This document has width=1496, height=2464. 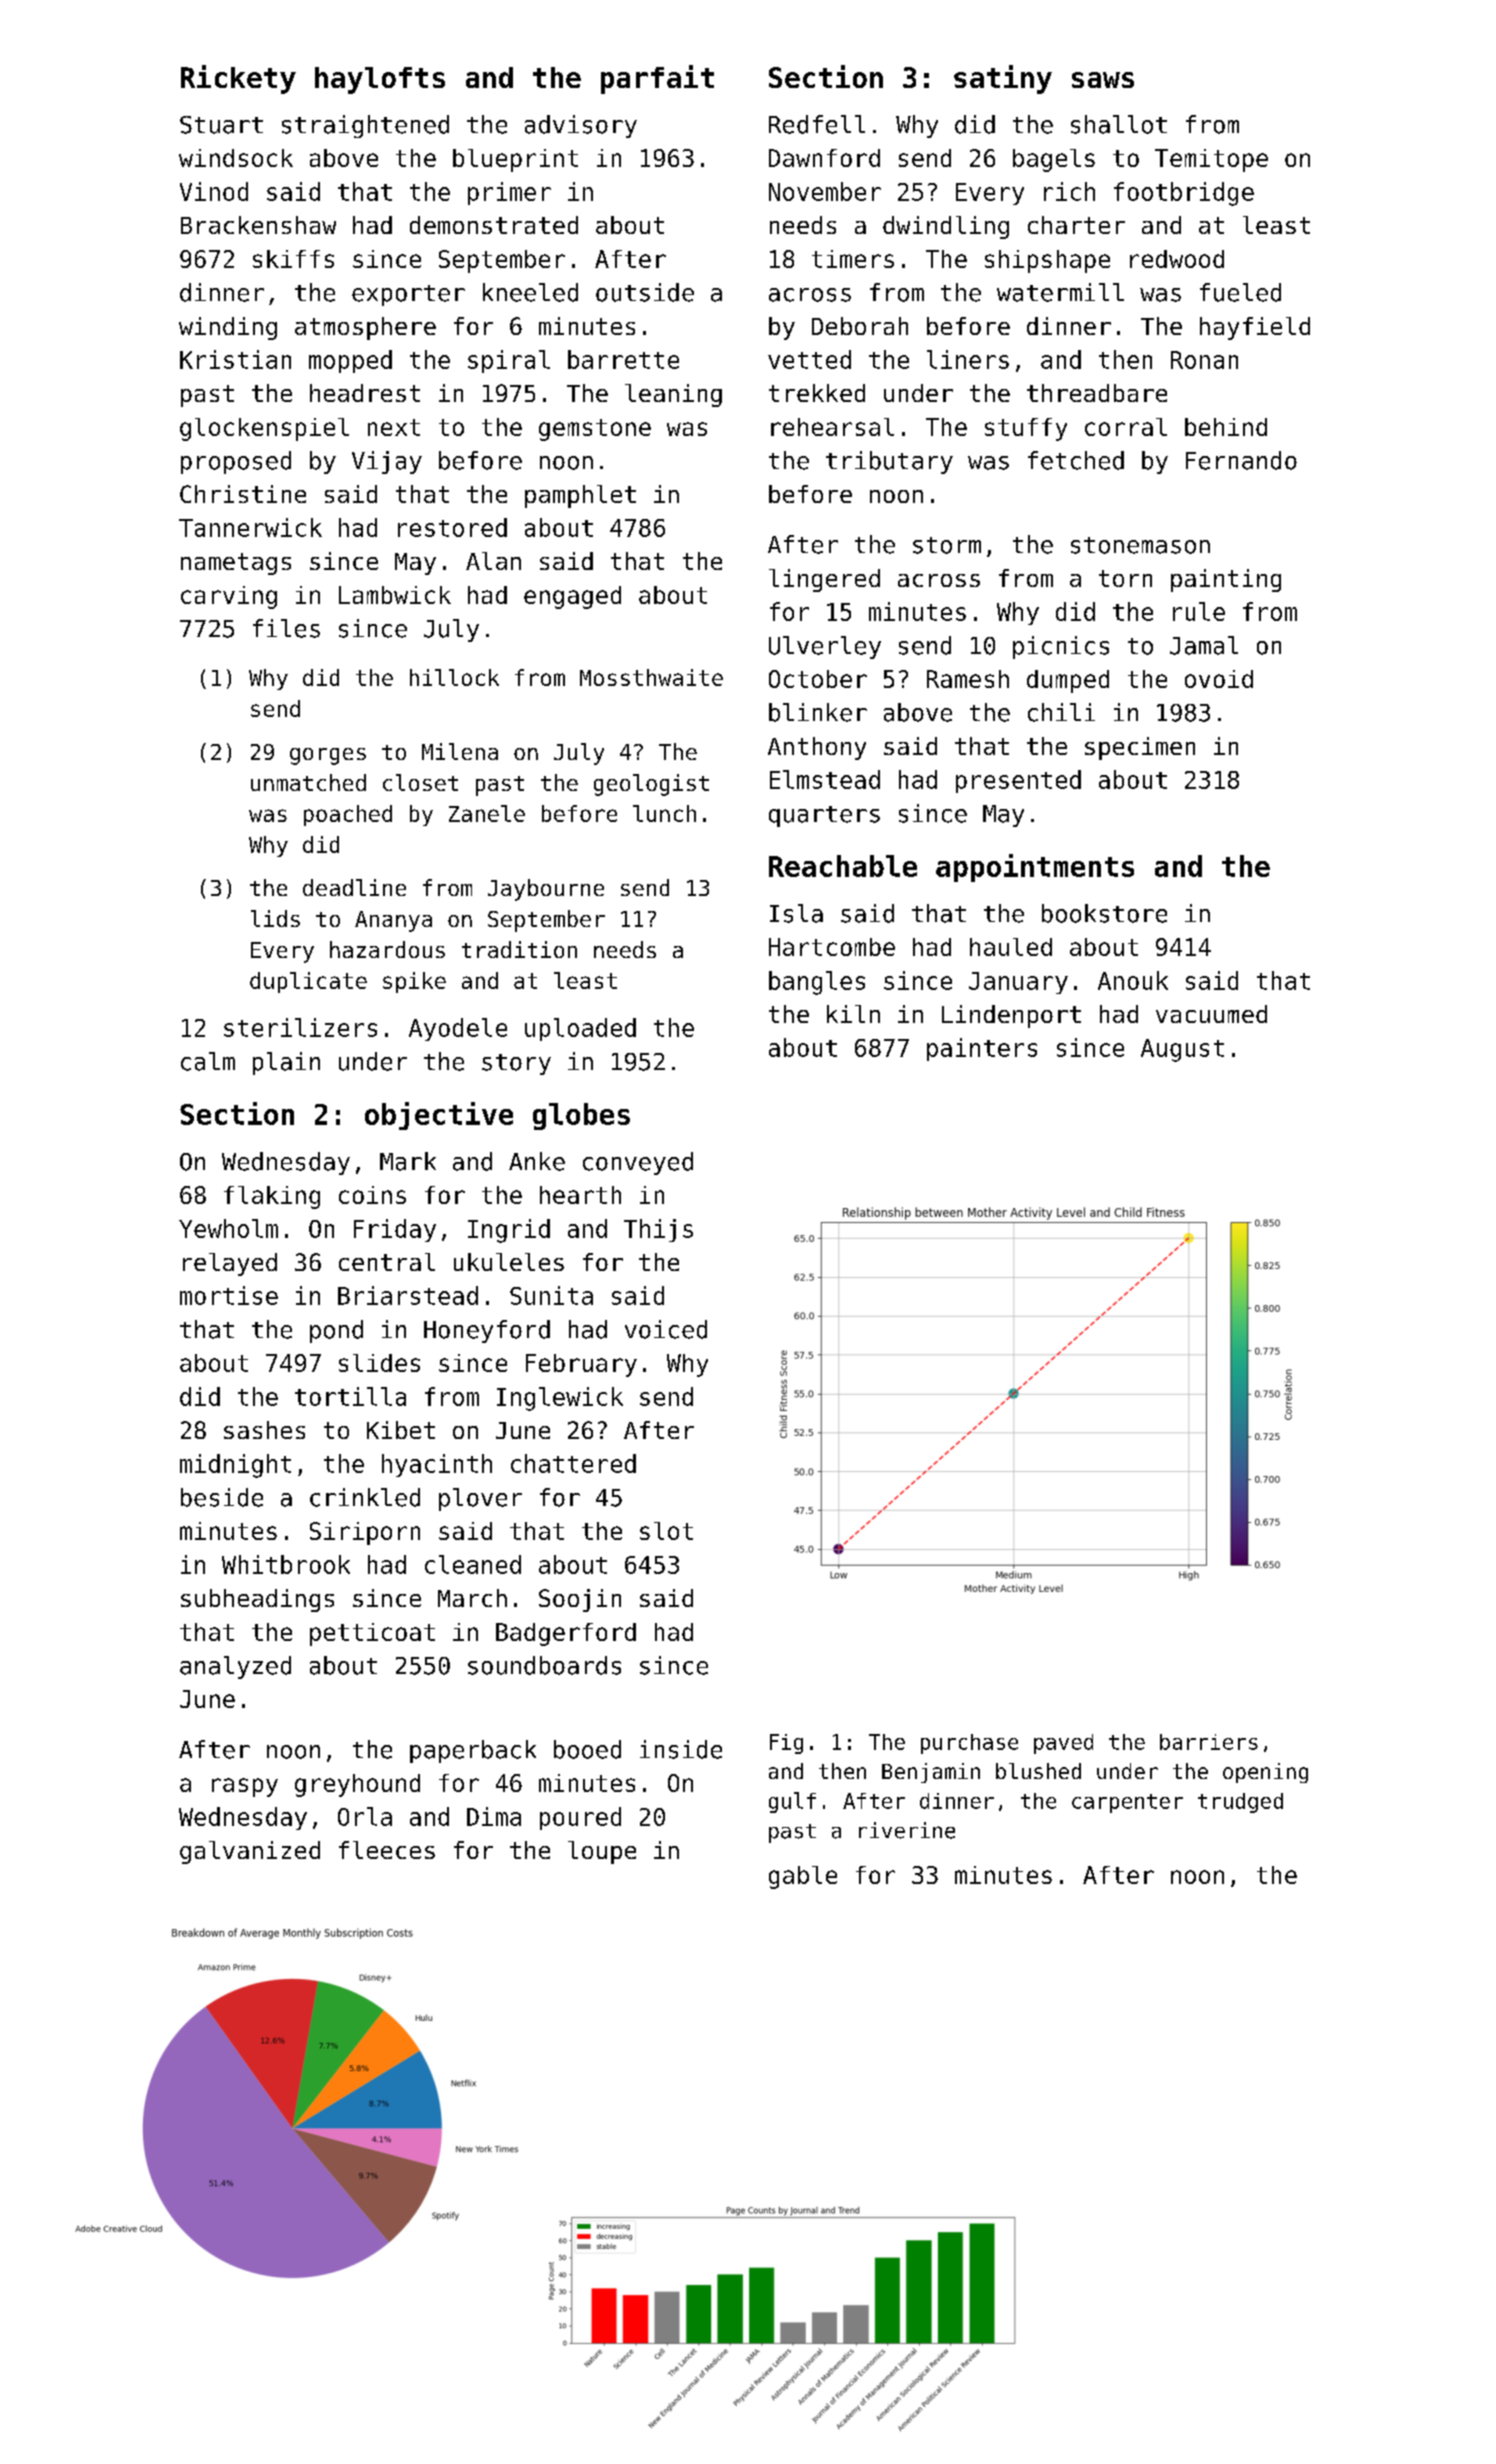 I want to click on fleeces, so click(x=387, y=1850).
